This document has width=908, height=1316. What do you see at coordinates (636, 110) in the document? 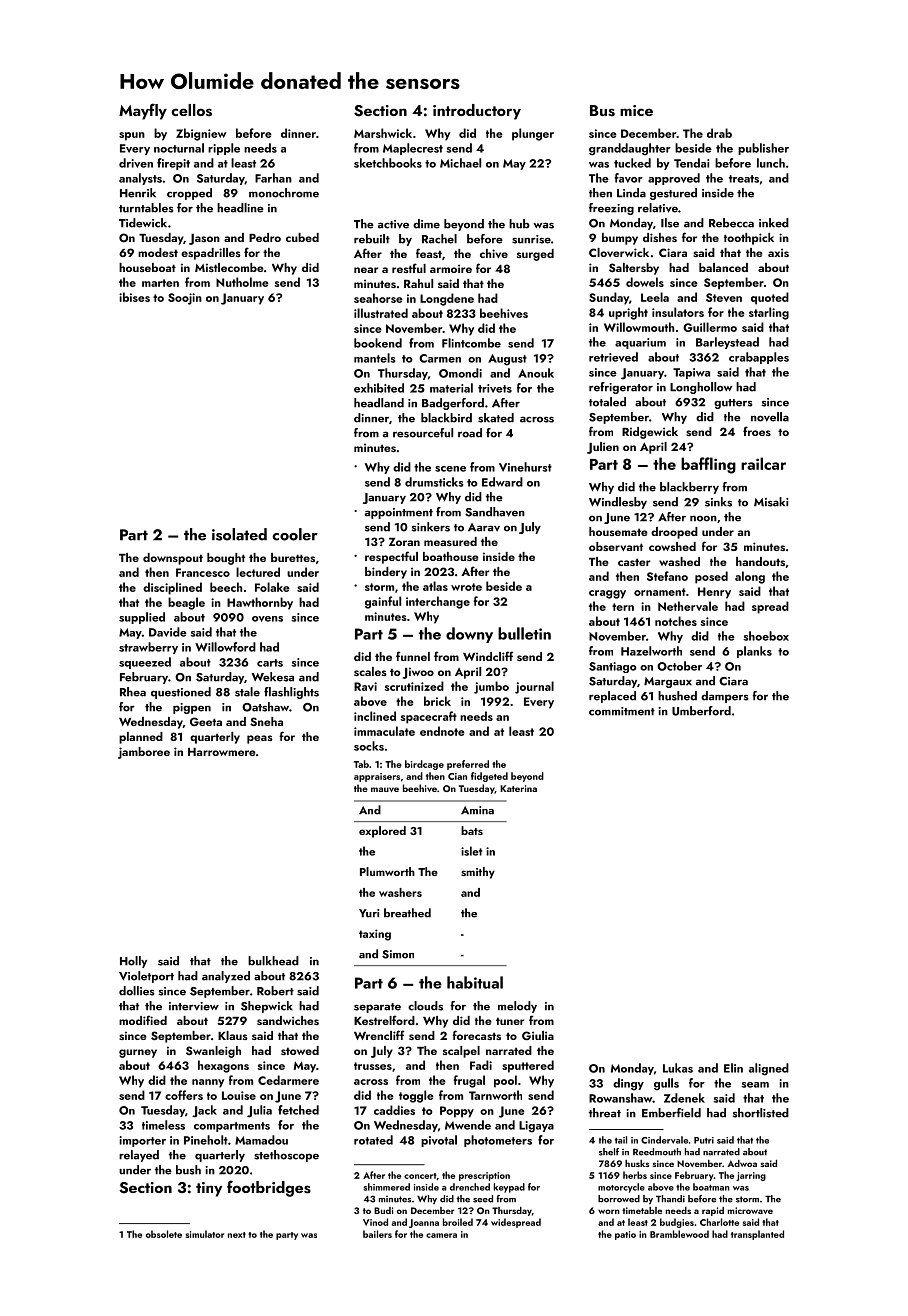
I see `mice` at bounding box center [636, 110].
